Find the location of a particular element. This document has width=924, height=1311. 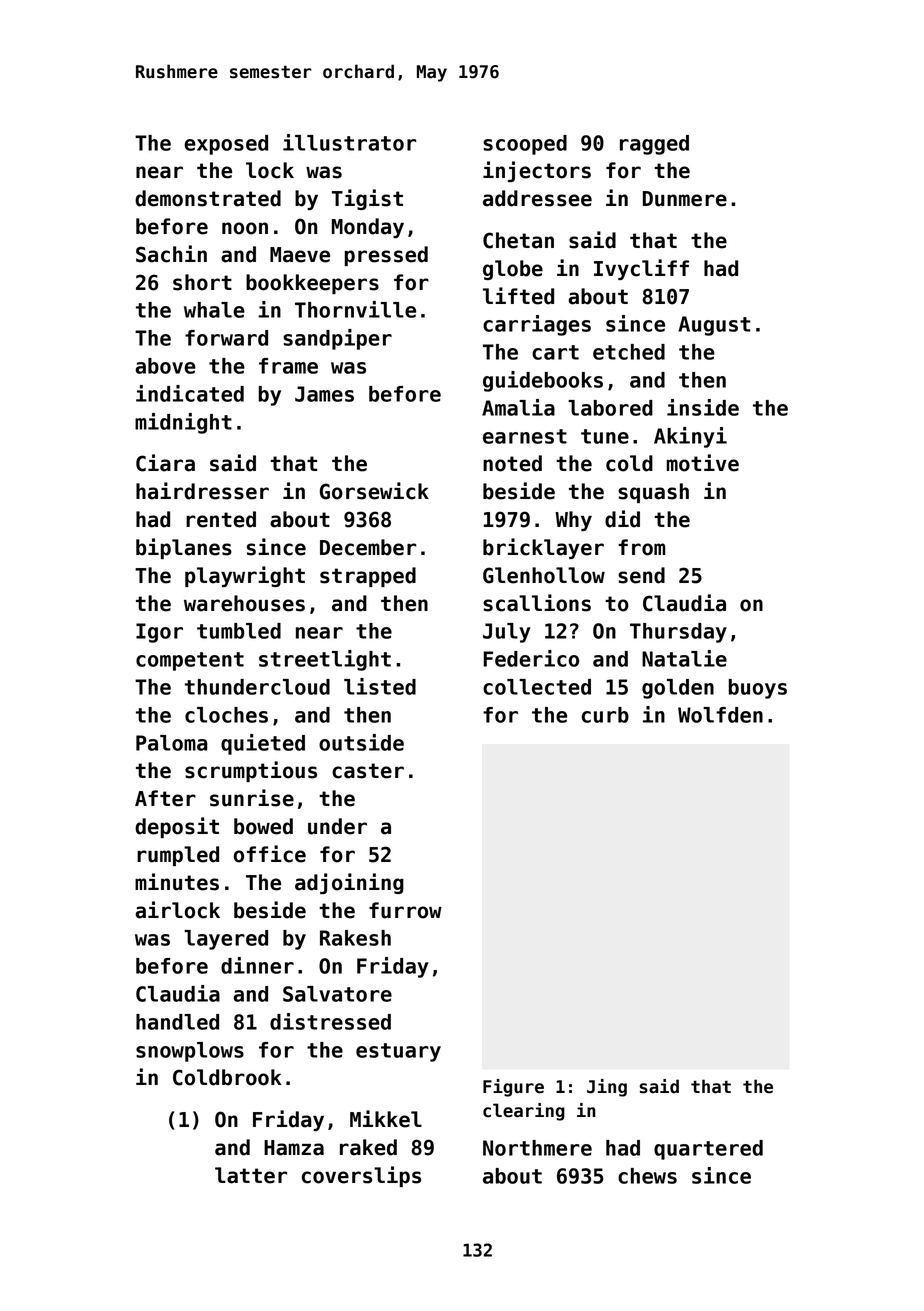

coverslips is located at coordinates (361, 1176).
